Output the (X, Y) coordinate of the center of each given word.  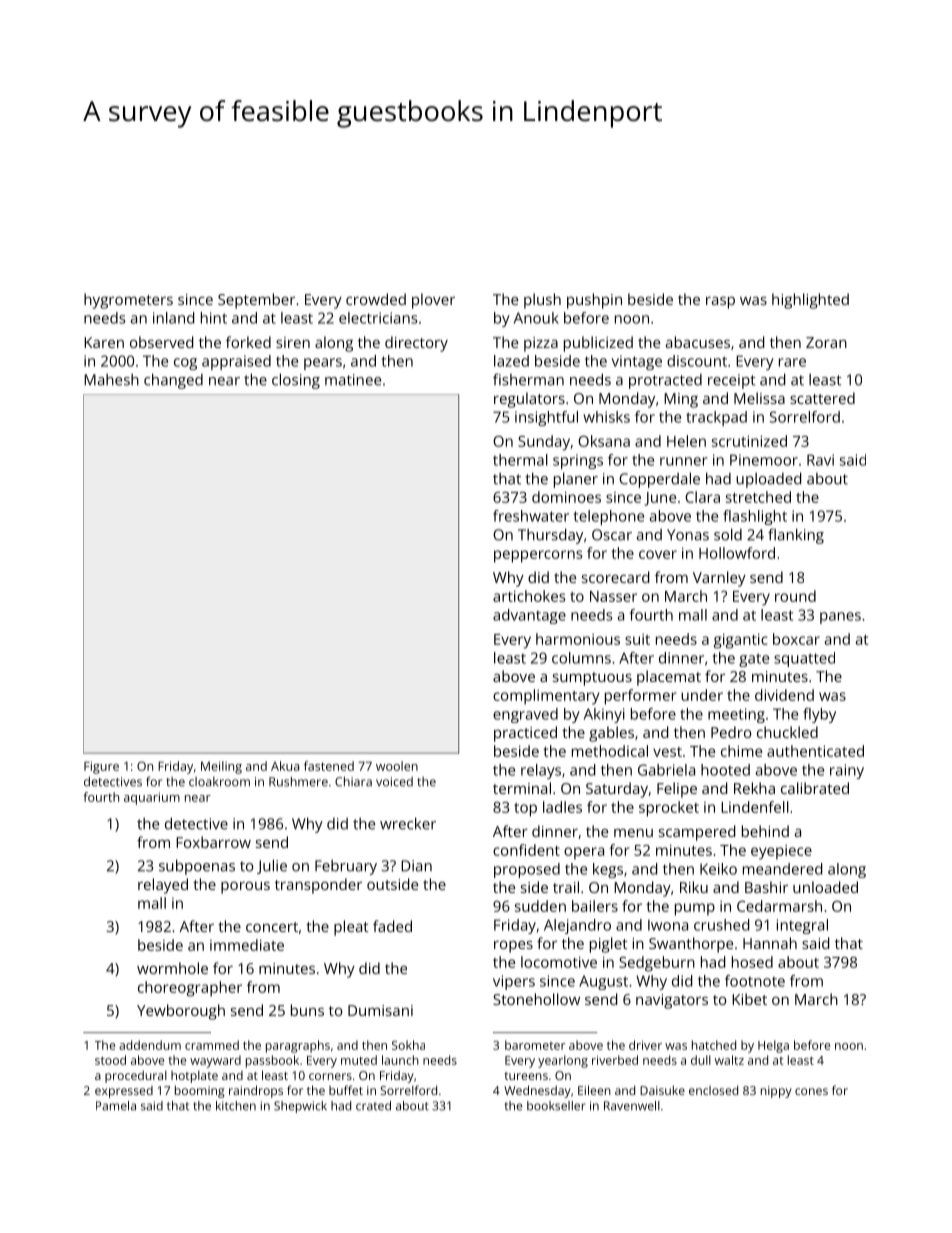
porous (245, 888)
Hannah (770, 943)
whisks (606, 417)
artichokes (529, 596)
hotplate (194, 1077)
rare (792, 362)
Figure (101, 767)
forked (248, 342)
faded (392, 926)
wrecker (408, 823)
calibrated (815, 788)
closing (296, 381)
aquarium (152, 798)
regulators (529, 400)
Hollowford (737, 553)
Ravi (820, 460)
